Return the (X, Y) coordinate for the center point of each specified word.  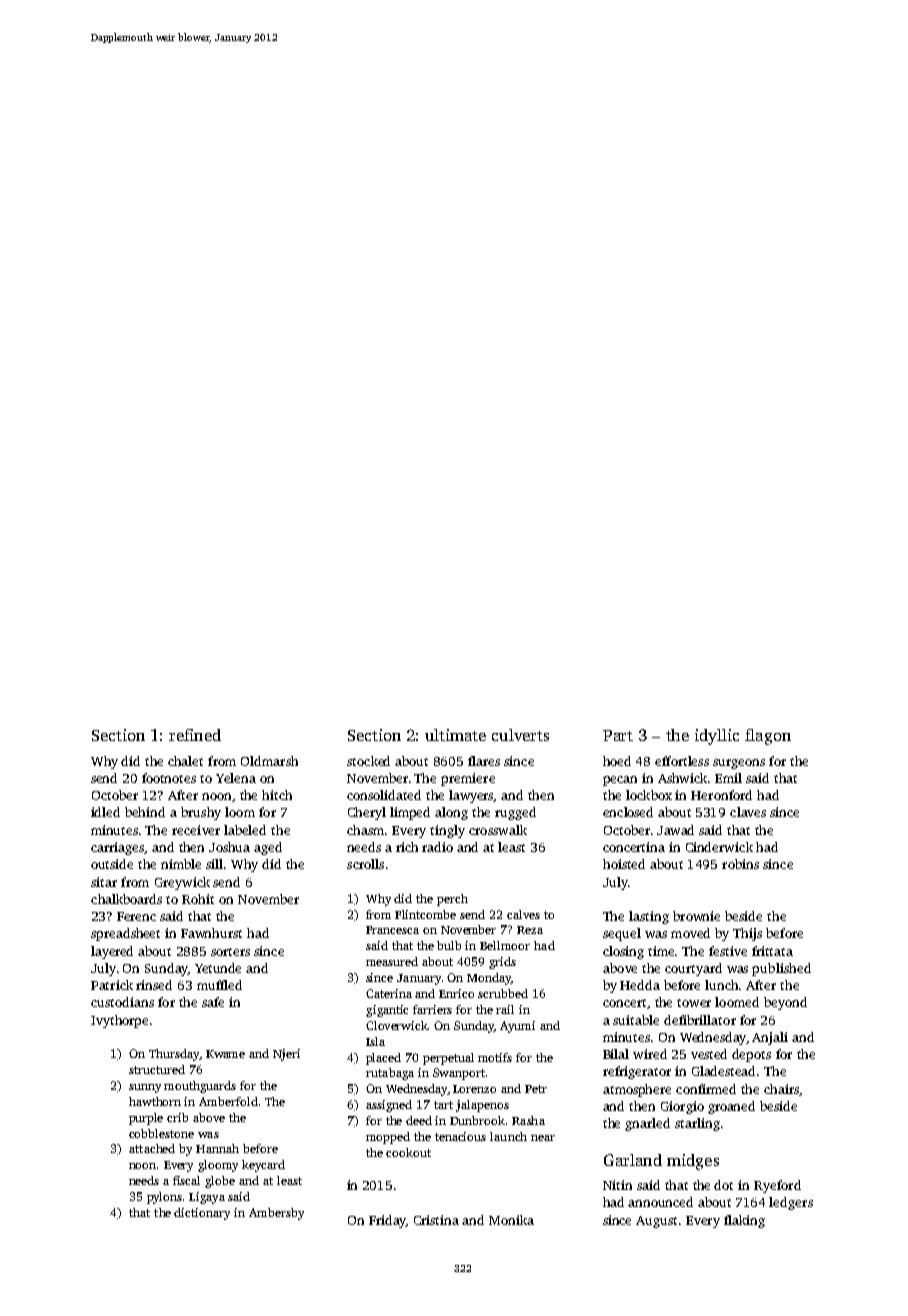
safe (213, 1002)
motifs (495, 1057)
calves (523, 914)
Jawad (675, 830)
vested (709, 1054)
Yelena (236, 778)
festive (728, 951)
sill (214, 864)
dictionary (202, 1214)
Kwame (225, 1054)
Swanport (459, 1074)
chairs (781, 1089)
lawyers (471, 796)
